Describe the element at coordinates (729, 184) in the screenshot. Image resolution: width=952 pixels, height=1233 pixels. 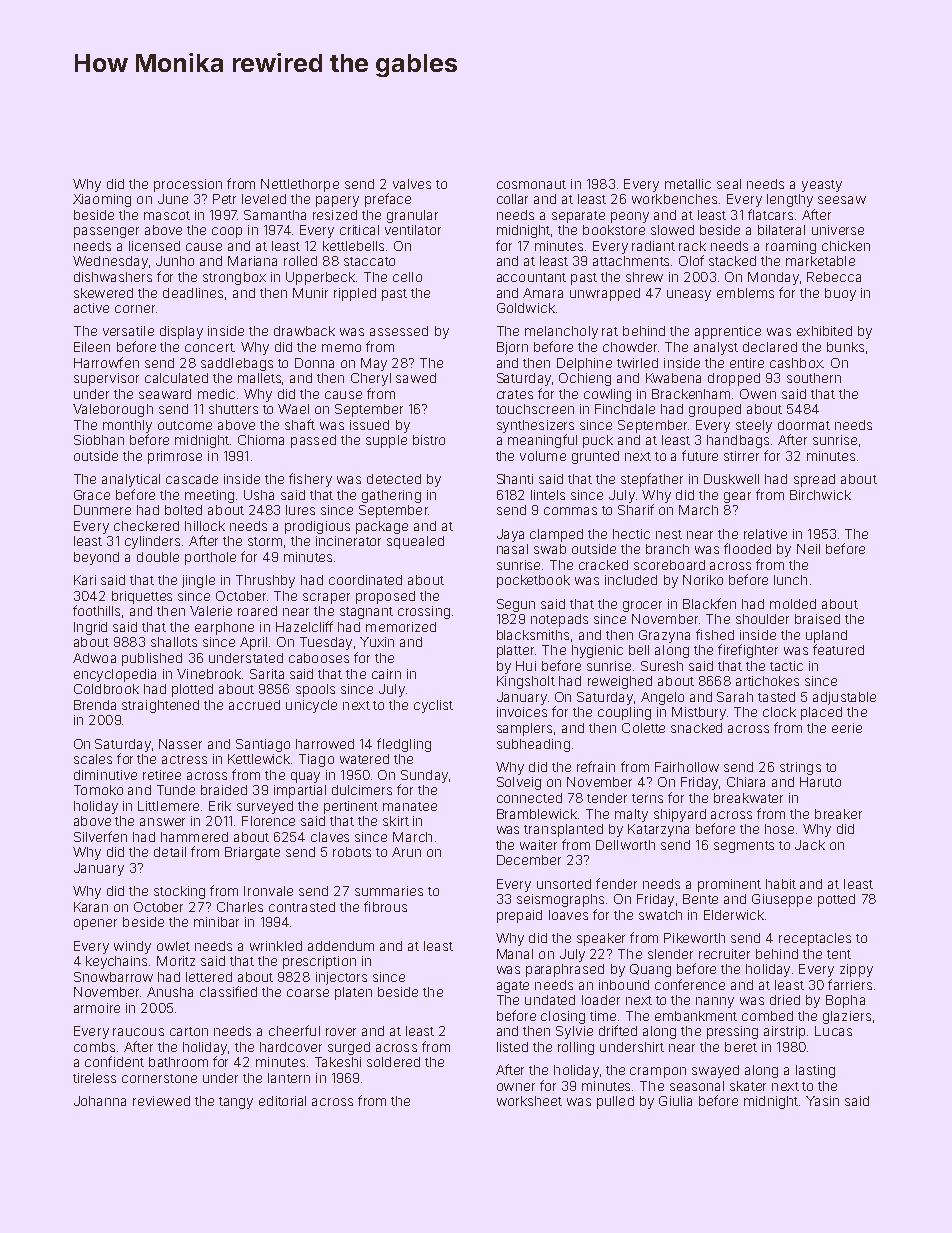
I see `seal` at that location.
